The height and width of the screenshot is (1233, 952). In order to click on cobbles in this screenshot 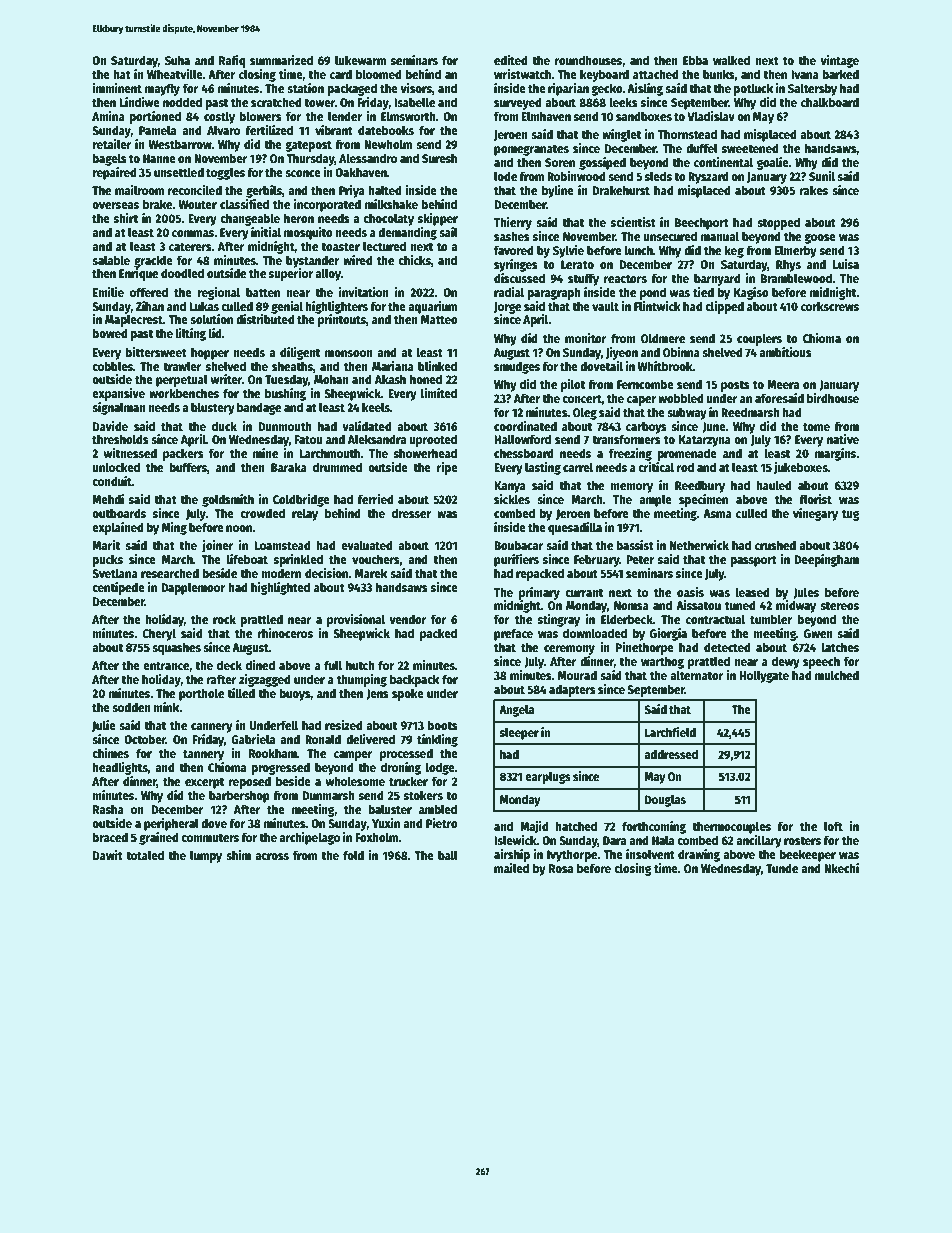, I will do `click(112, 366)`.
